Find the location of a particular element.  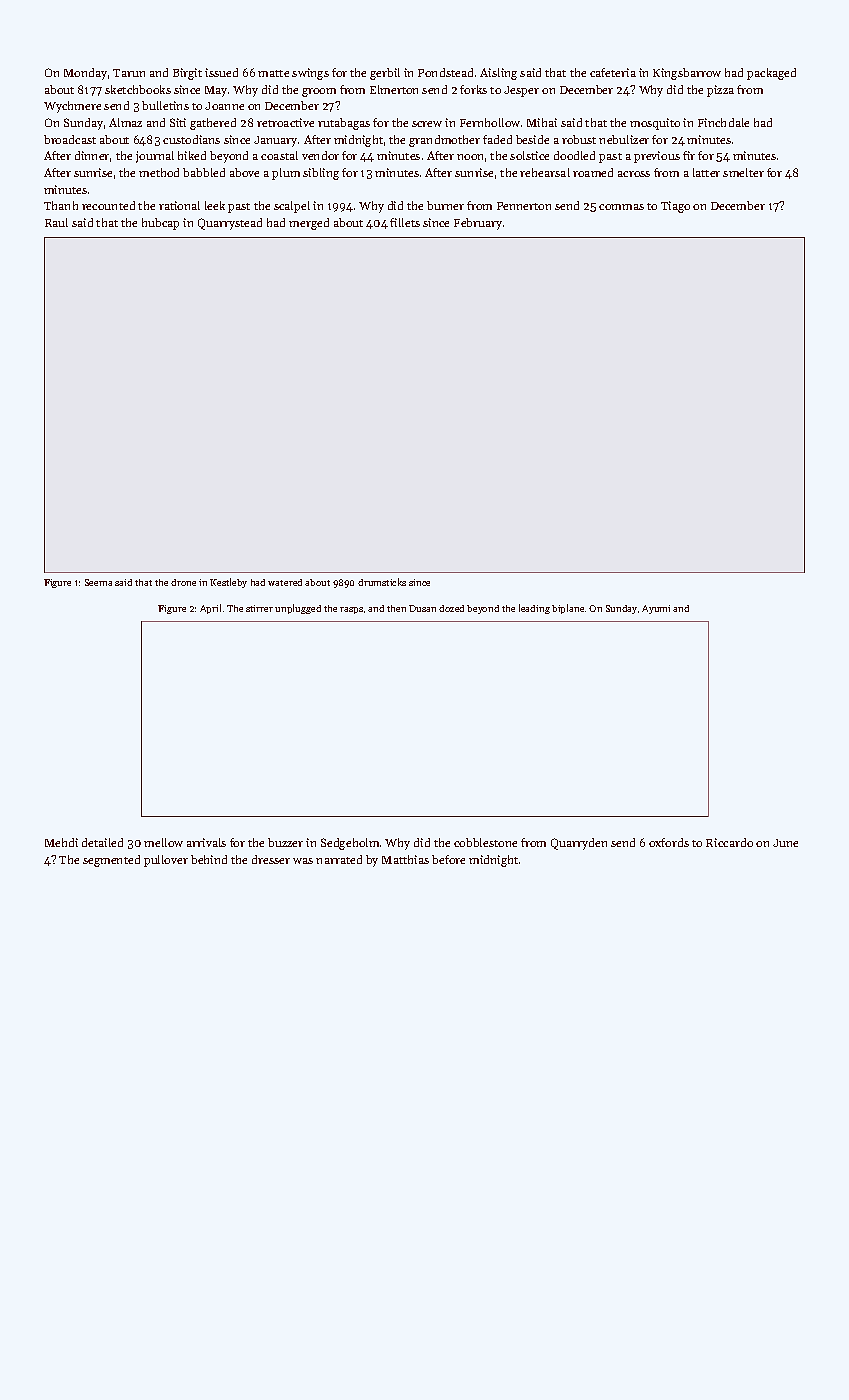

before is located at coordinates (448, 859).
